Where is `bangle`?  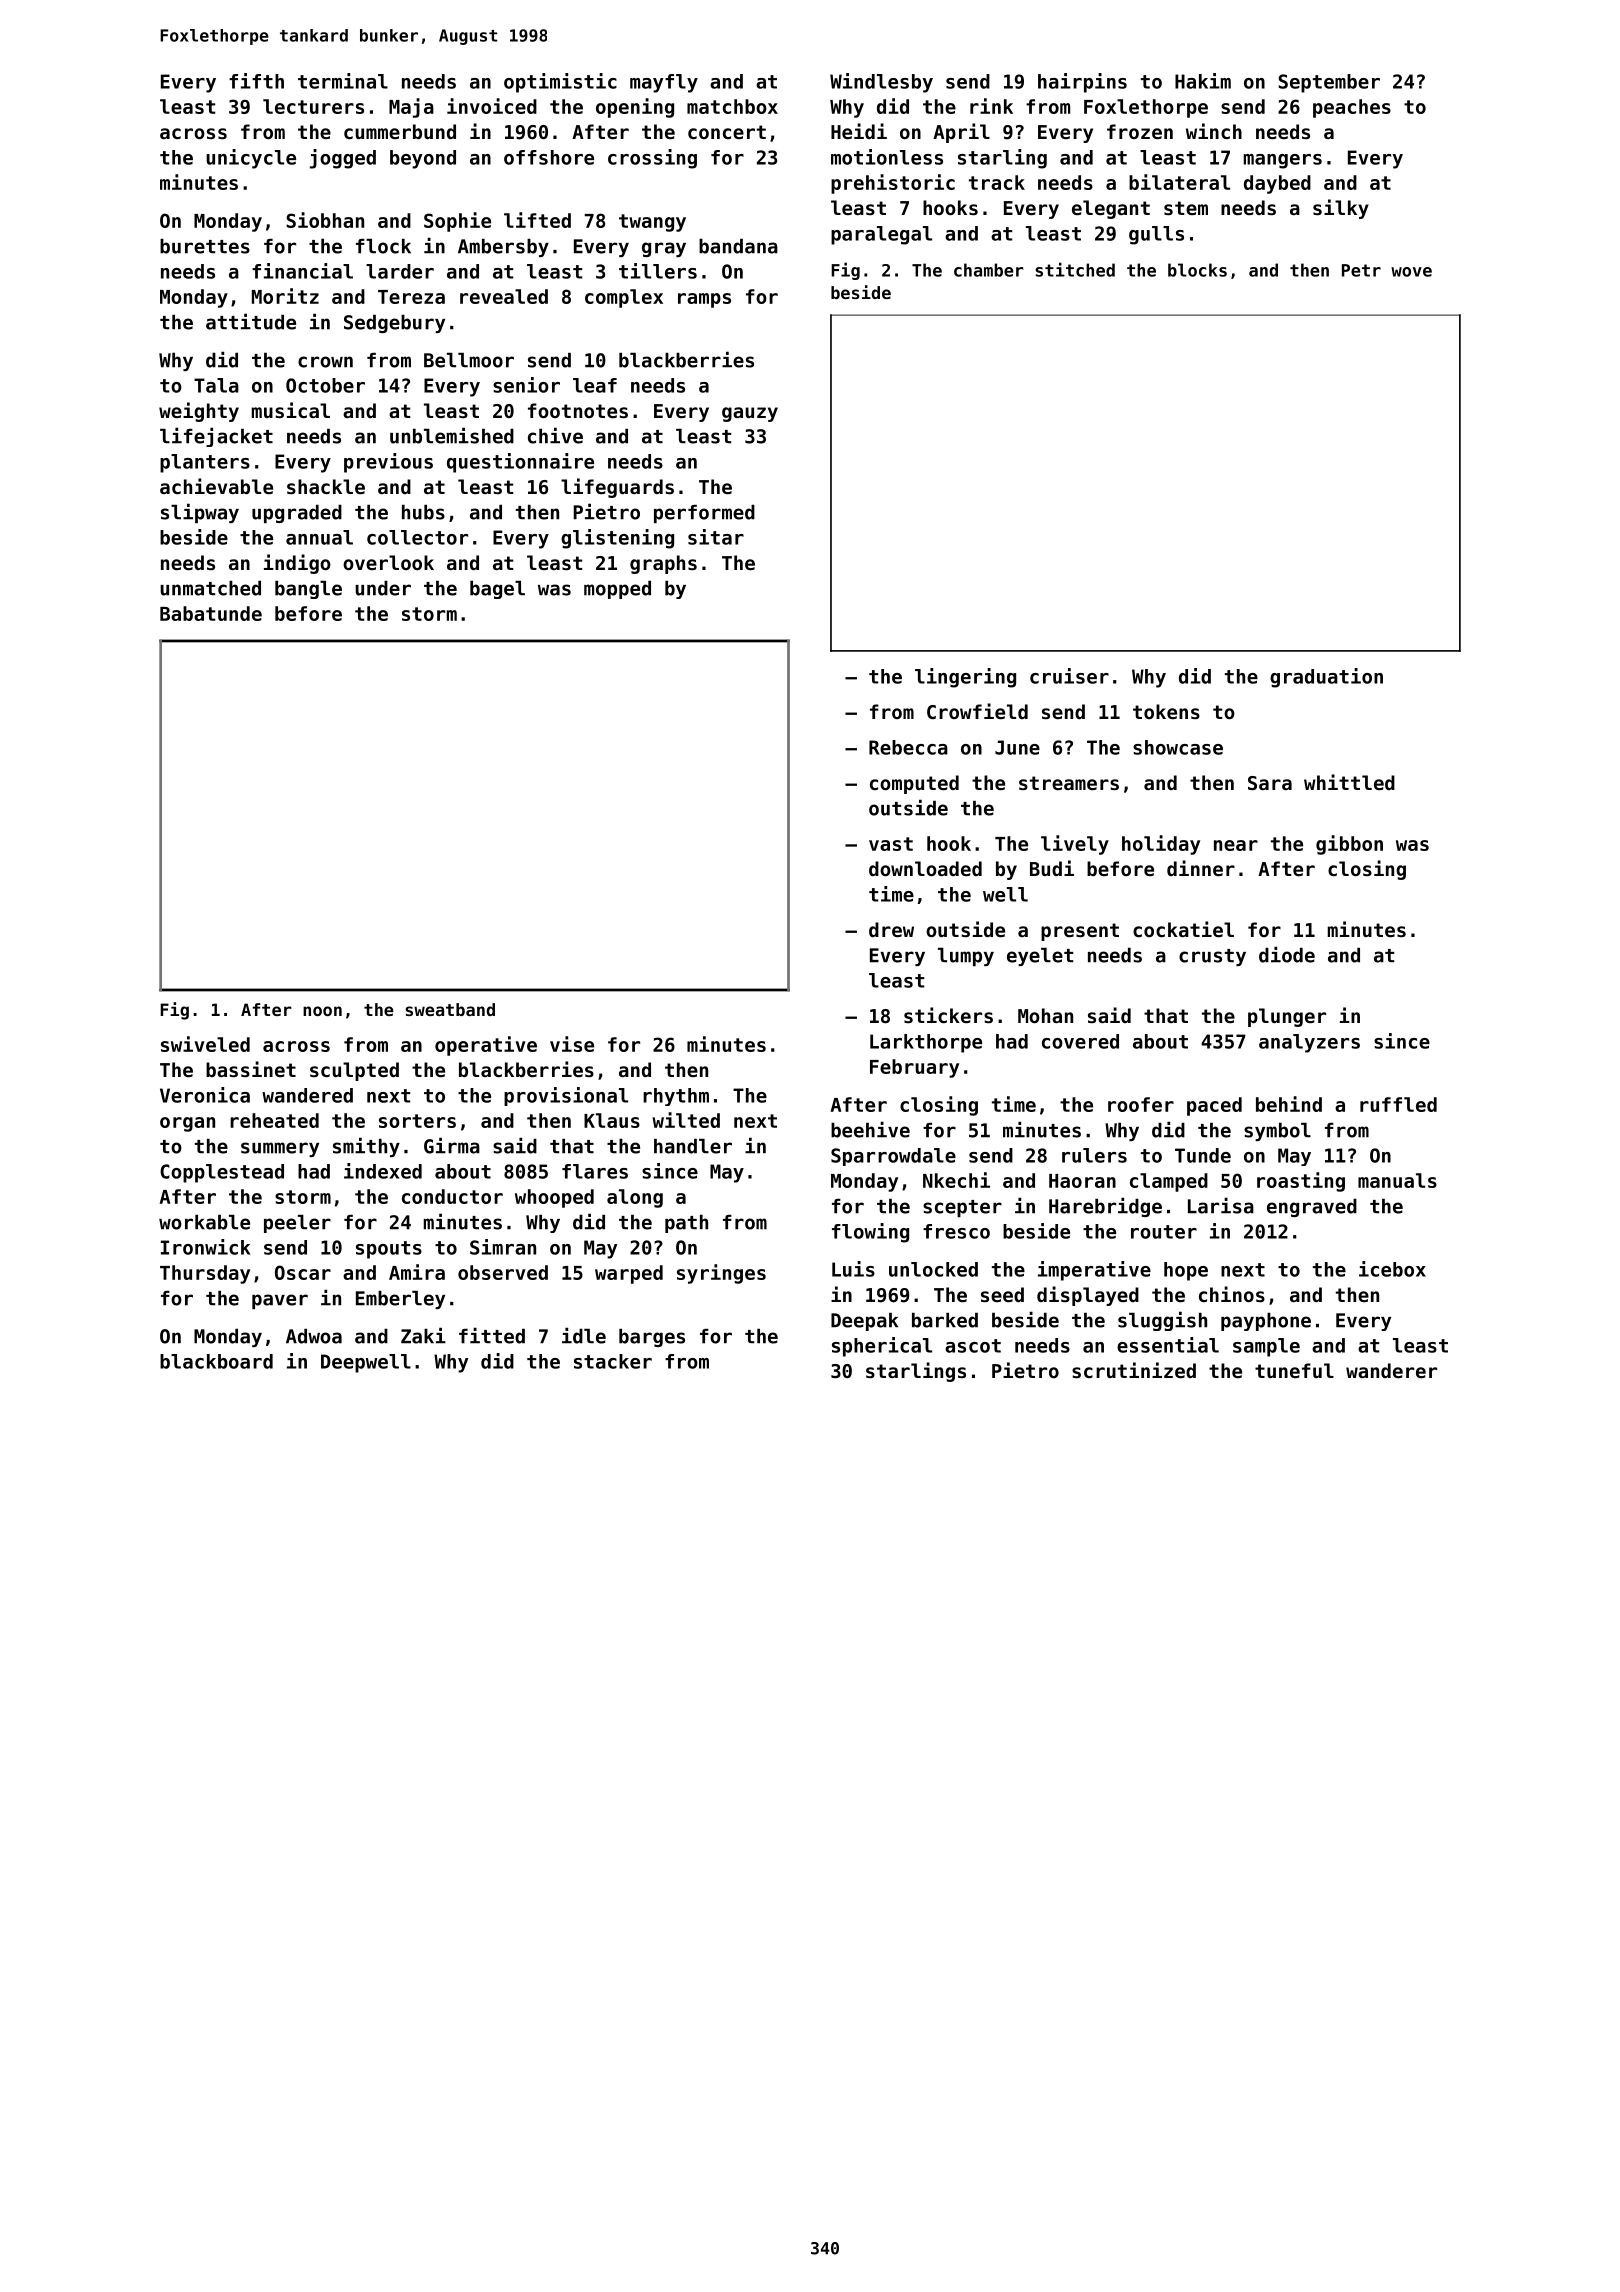
bangle is located at coordinates (308, 590).
